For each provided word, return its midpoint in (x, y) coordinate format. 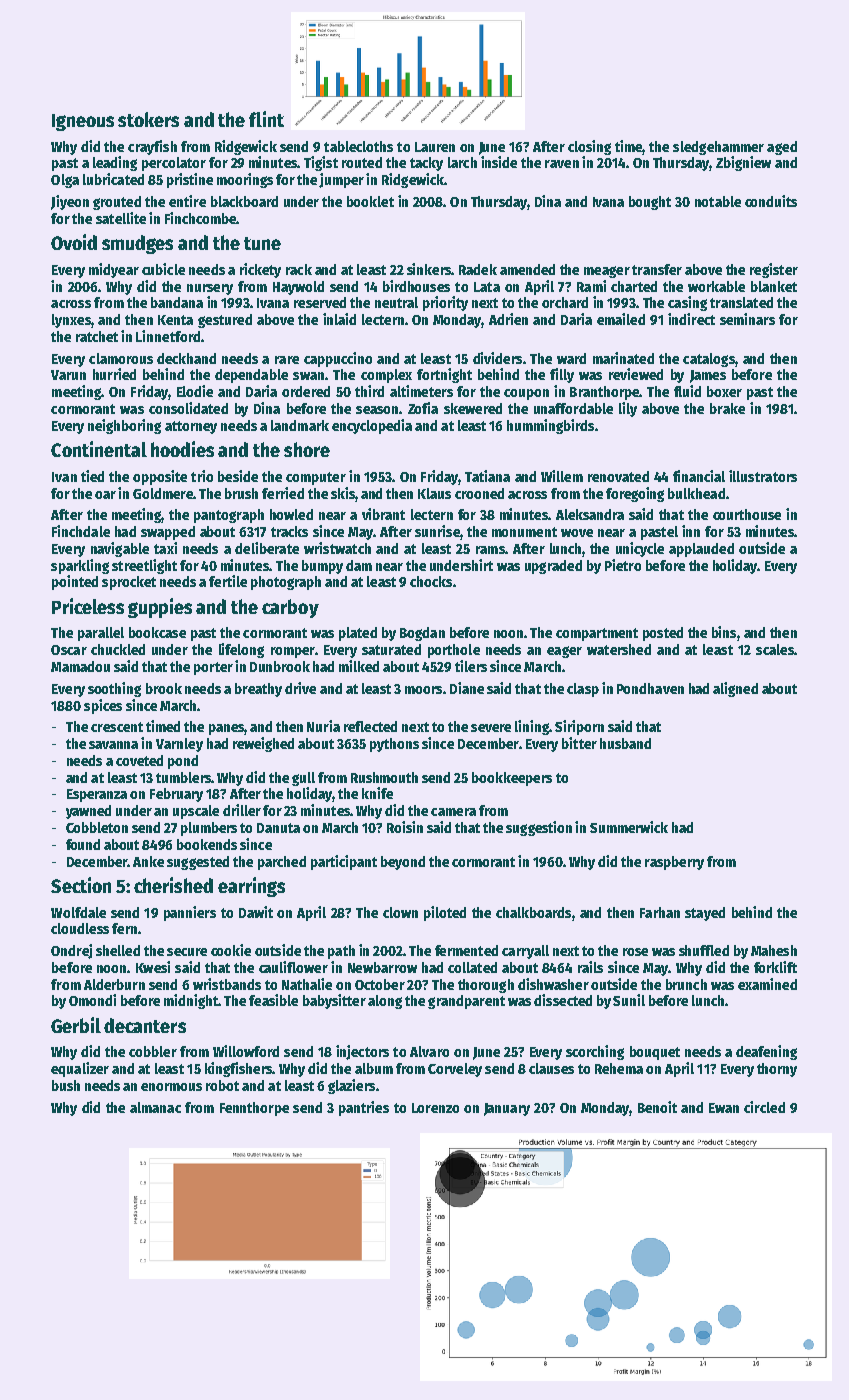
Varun (68, 375)
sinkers (429, 269)
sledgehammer (718, 148)
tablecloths (358, 146)
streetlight (144, 566)
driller (242, 810)
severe (491, 728)
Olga (65, 181)
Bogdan (422, 634)
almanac (155, 1107)
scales (775, 649)
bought (650, 203)
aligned (735, 689)
